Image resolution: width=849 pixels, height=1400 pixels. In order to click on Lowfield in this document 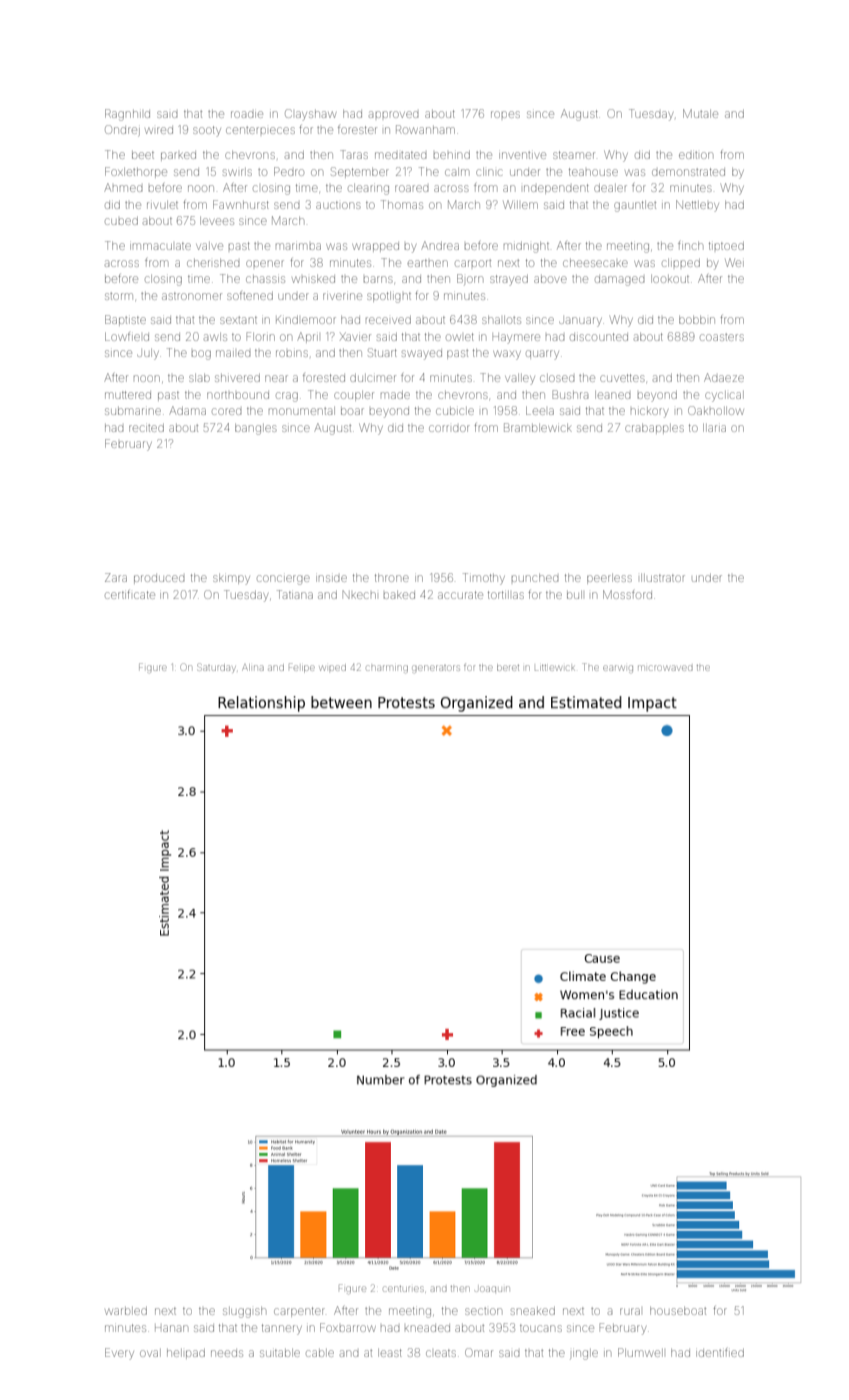, I will do `click(127, 336)`.
